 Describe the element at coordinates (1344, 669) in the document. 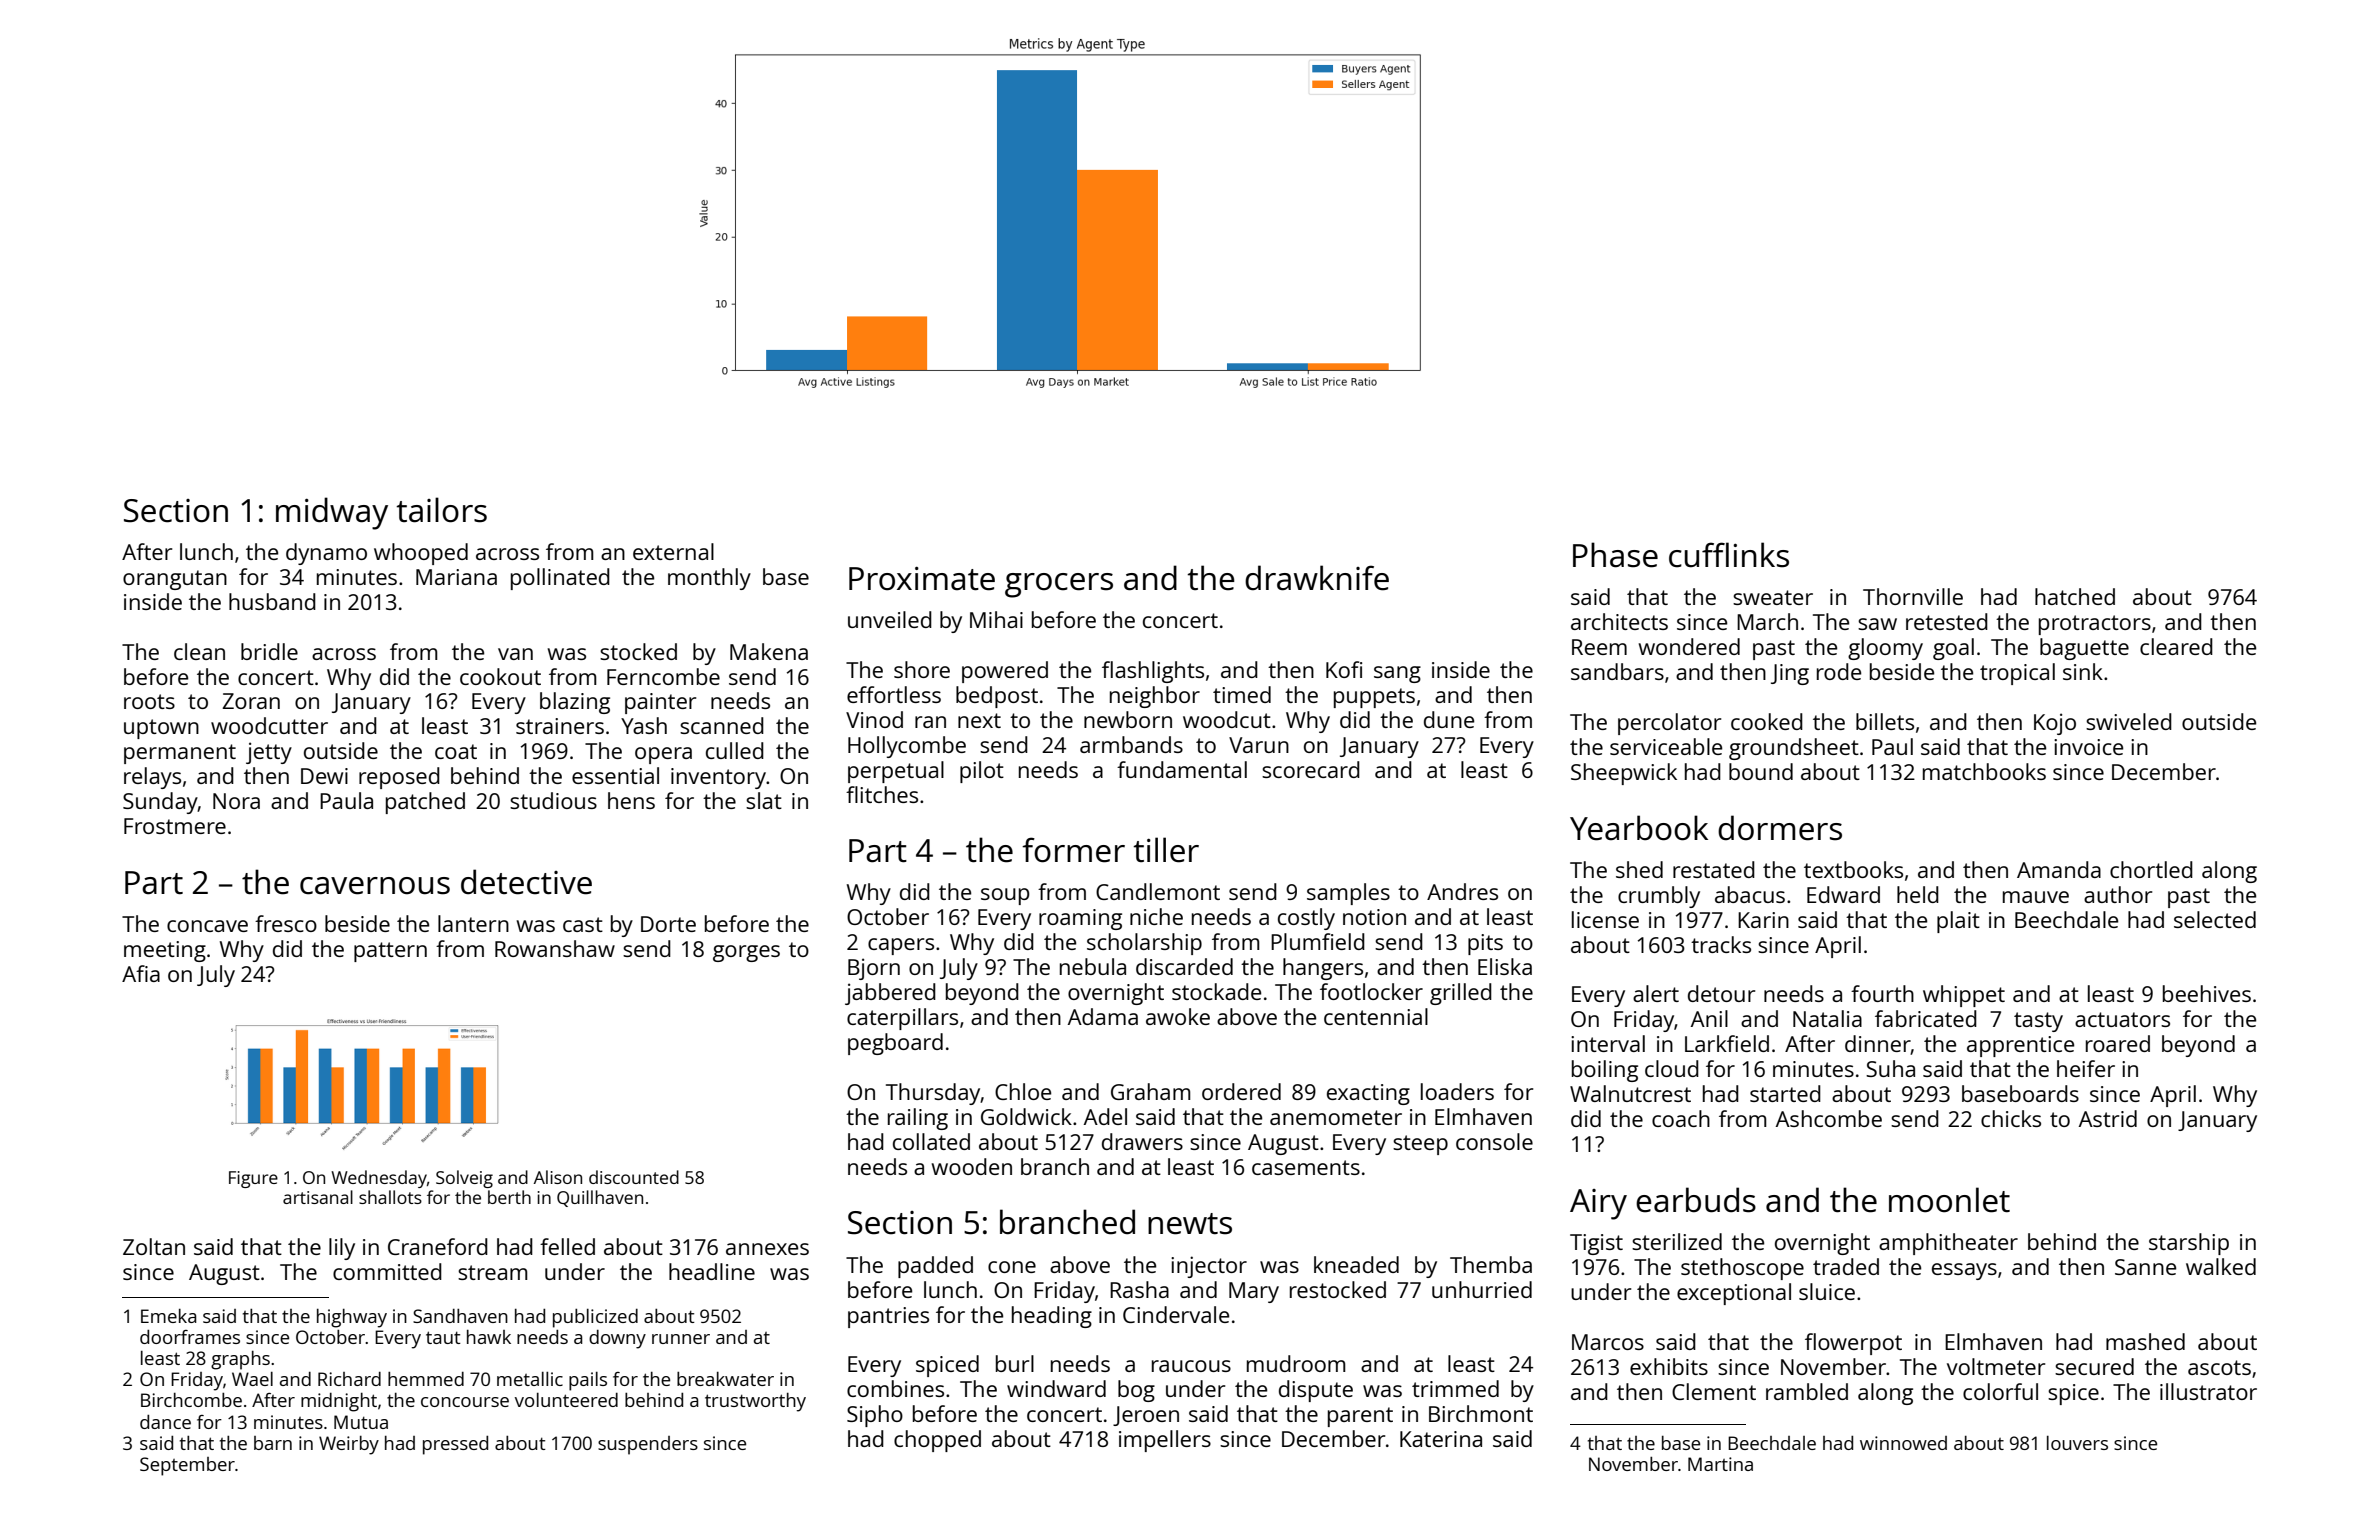

I see `Kofi` at that location.
